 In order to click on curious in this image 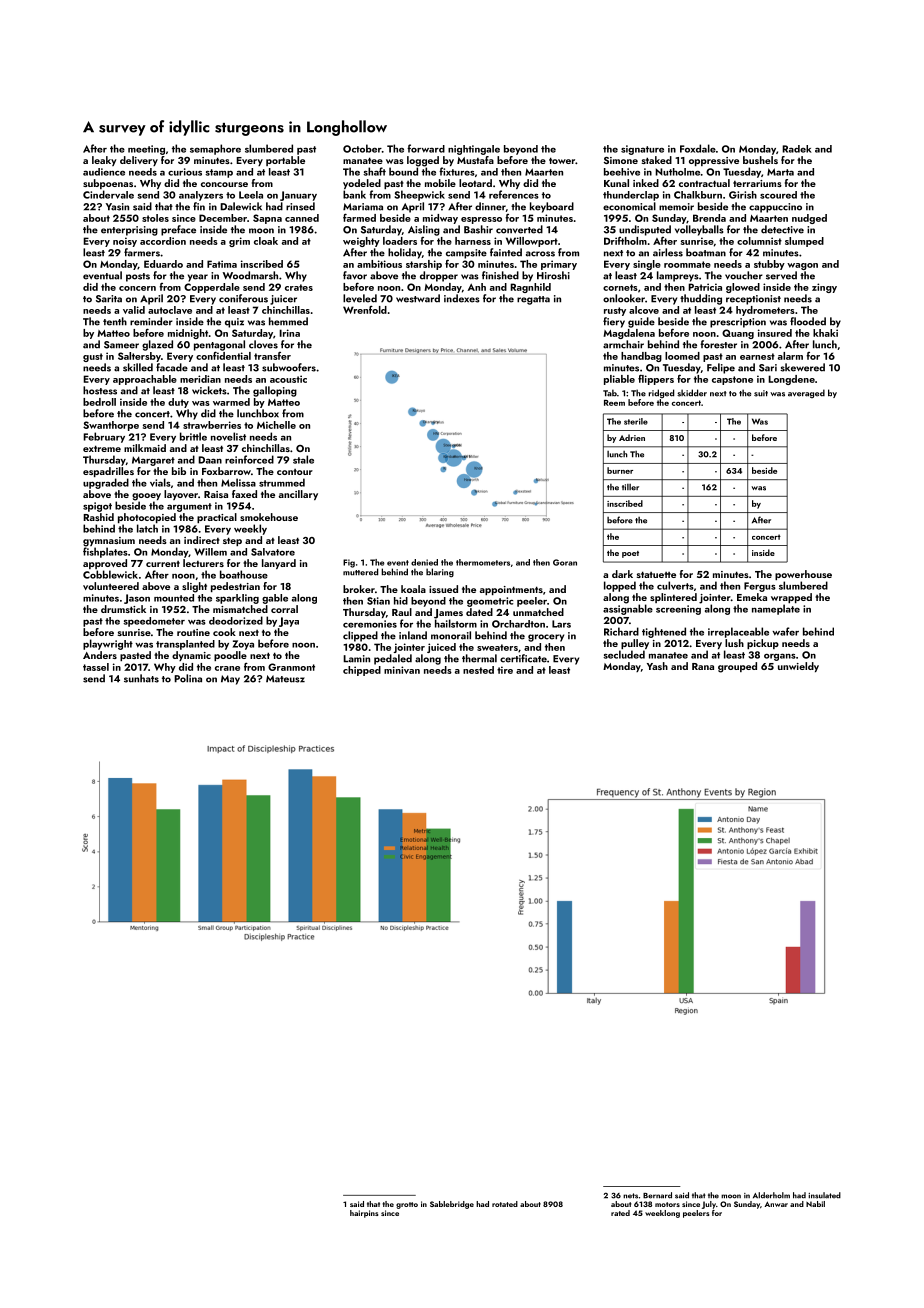, I will do `click(185, 172)`.
